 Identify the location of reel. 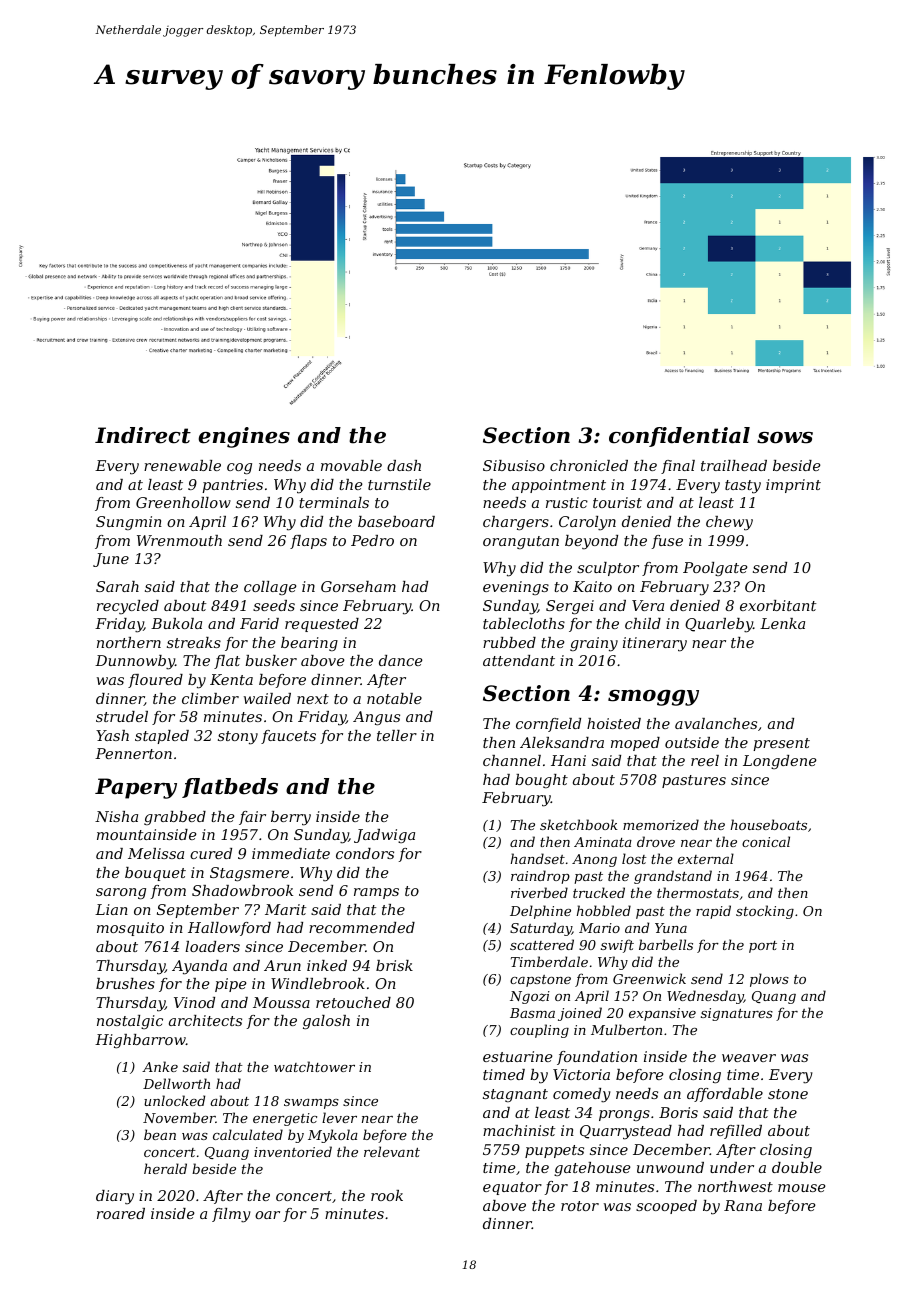
(705, 760).
